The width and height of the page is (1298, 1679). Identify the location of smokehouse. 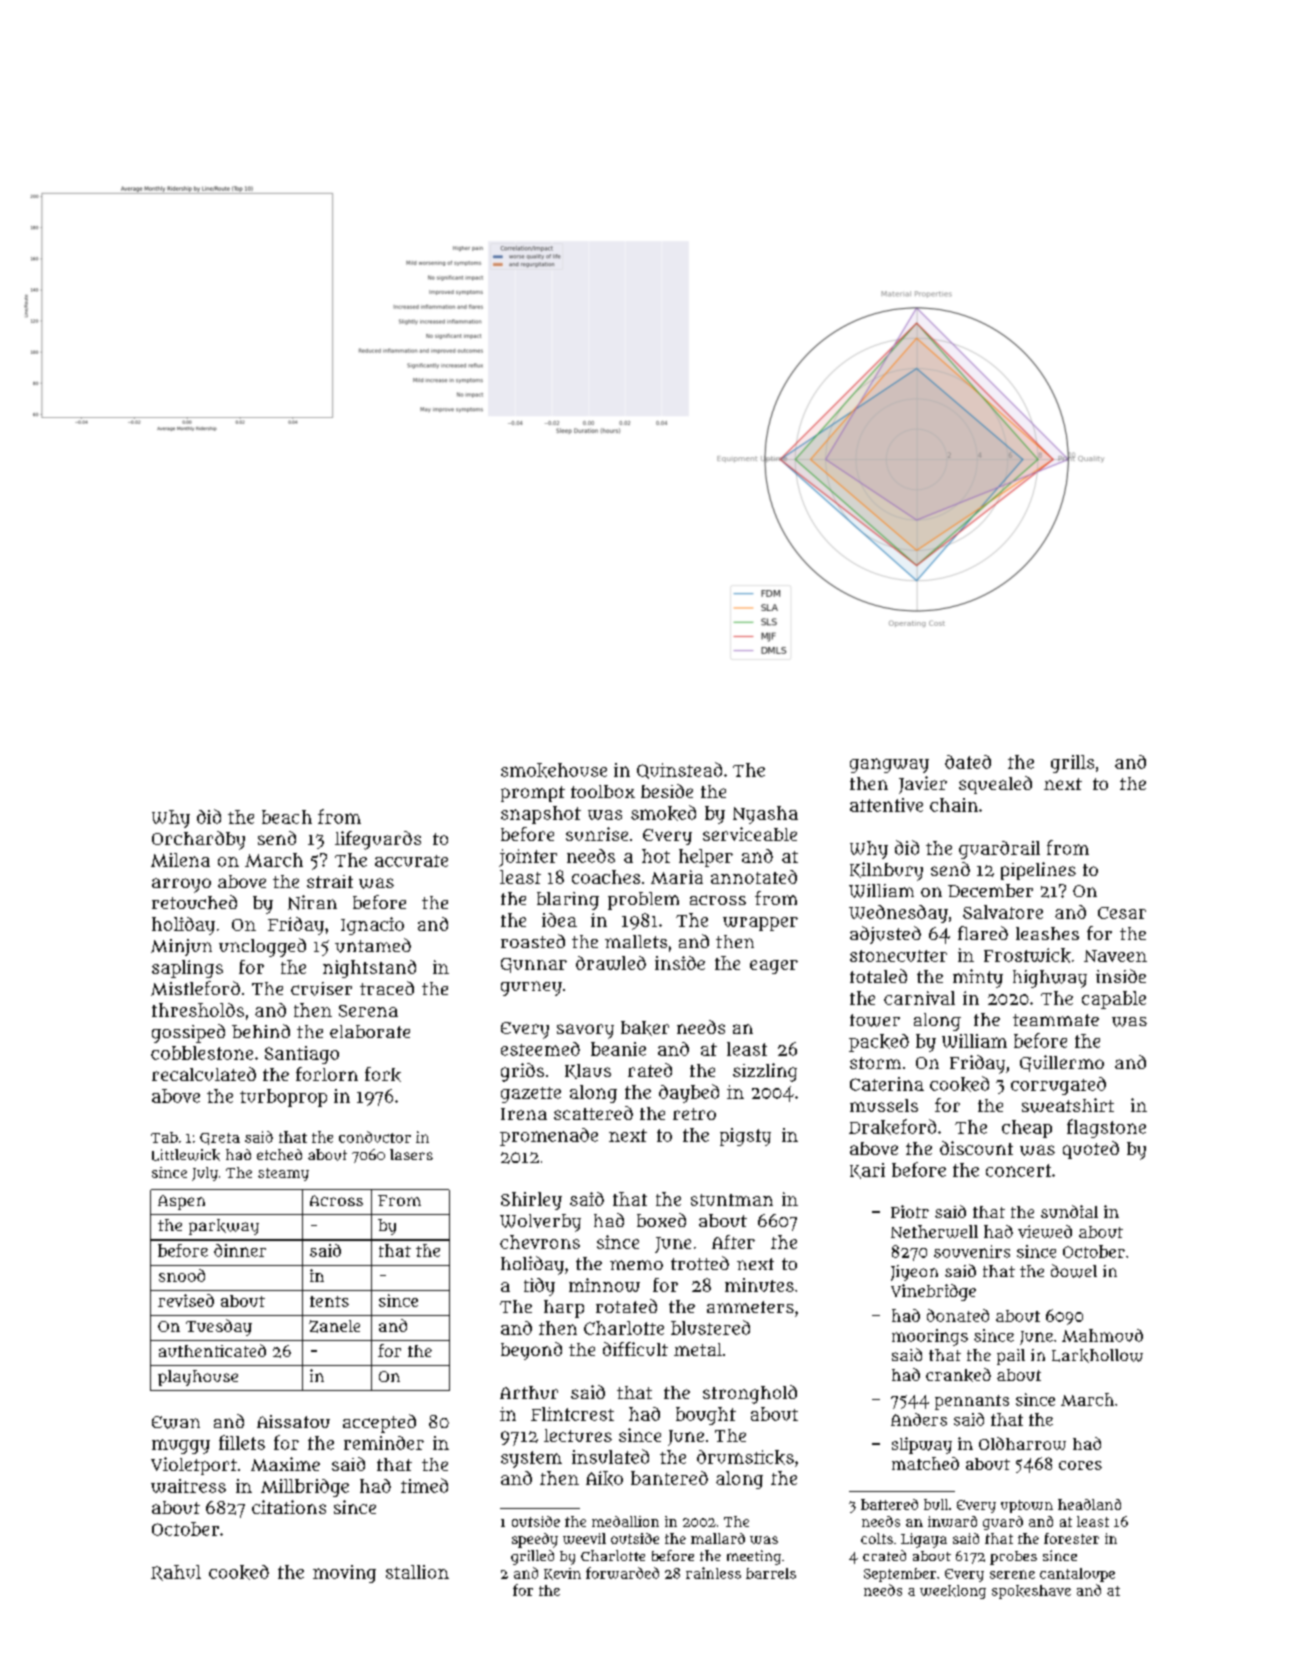
(554, 770).
